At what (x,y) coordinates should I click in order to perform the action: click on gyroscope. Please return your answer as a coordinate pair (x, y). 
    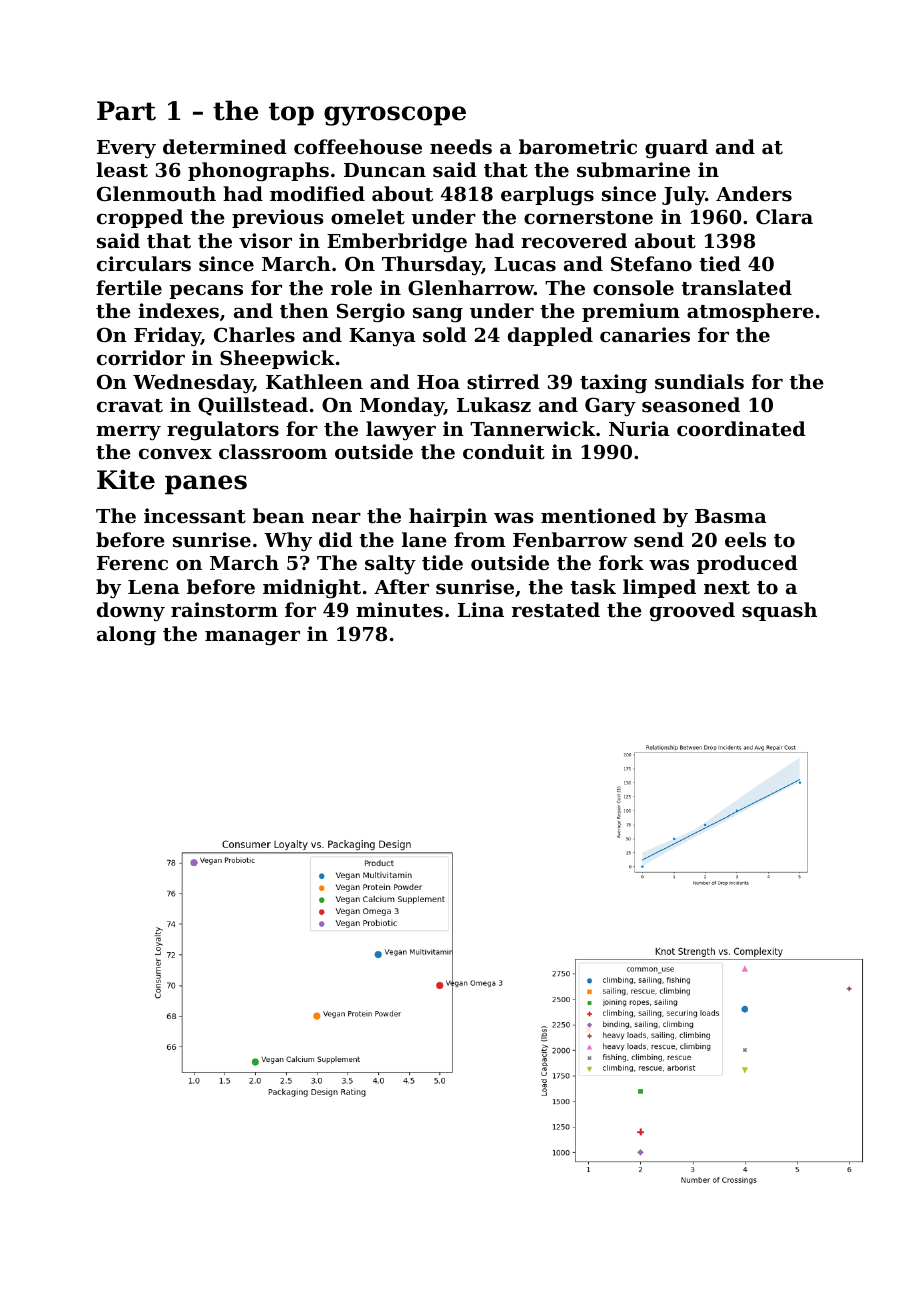
    Looking at the image, I should click on (395, 116).
